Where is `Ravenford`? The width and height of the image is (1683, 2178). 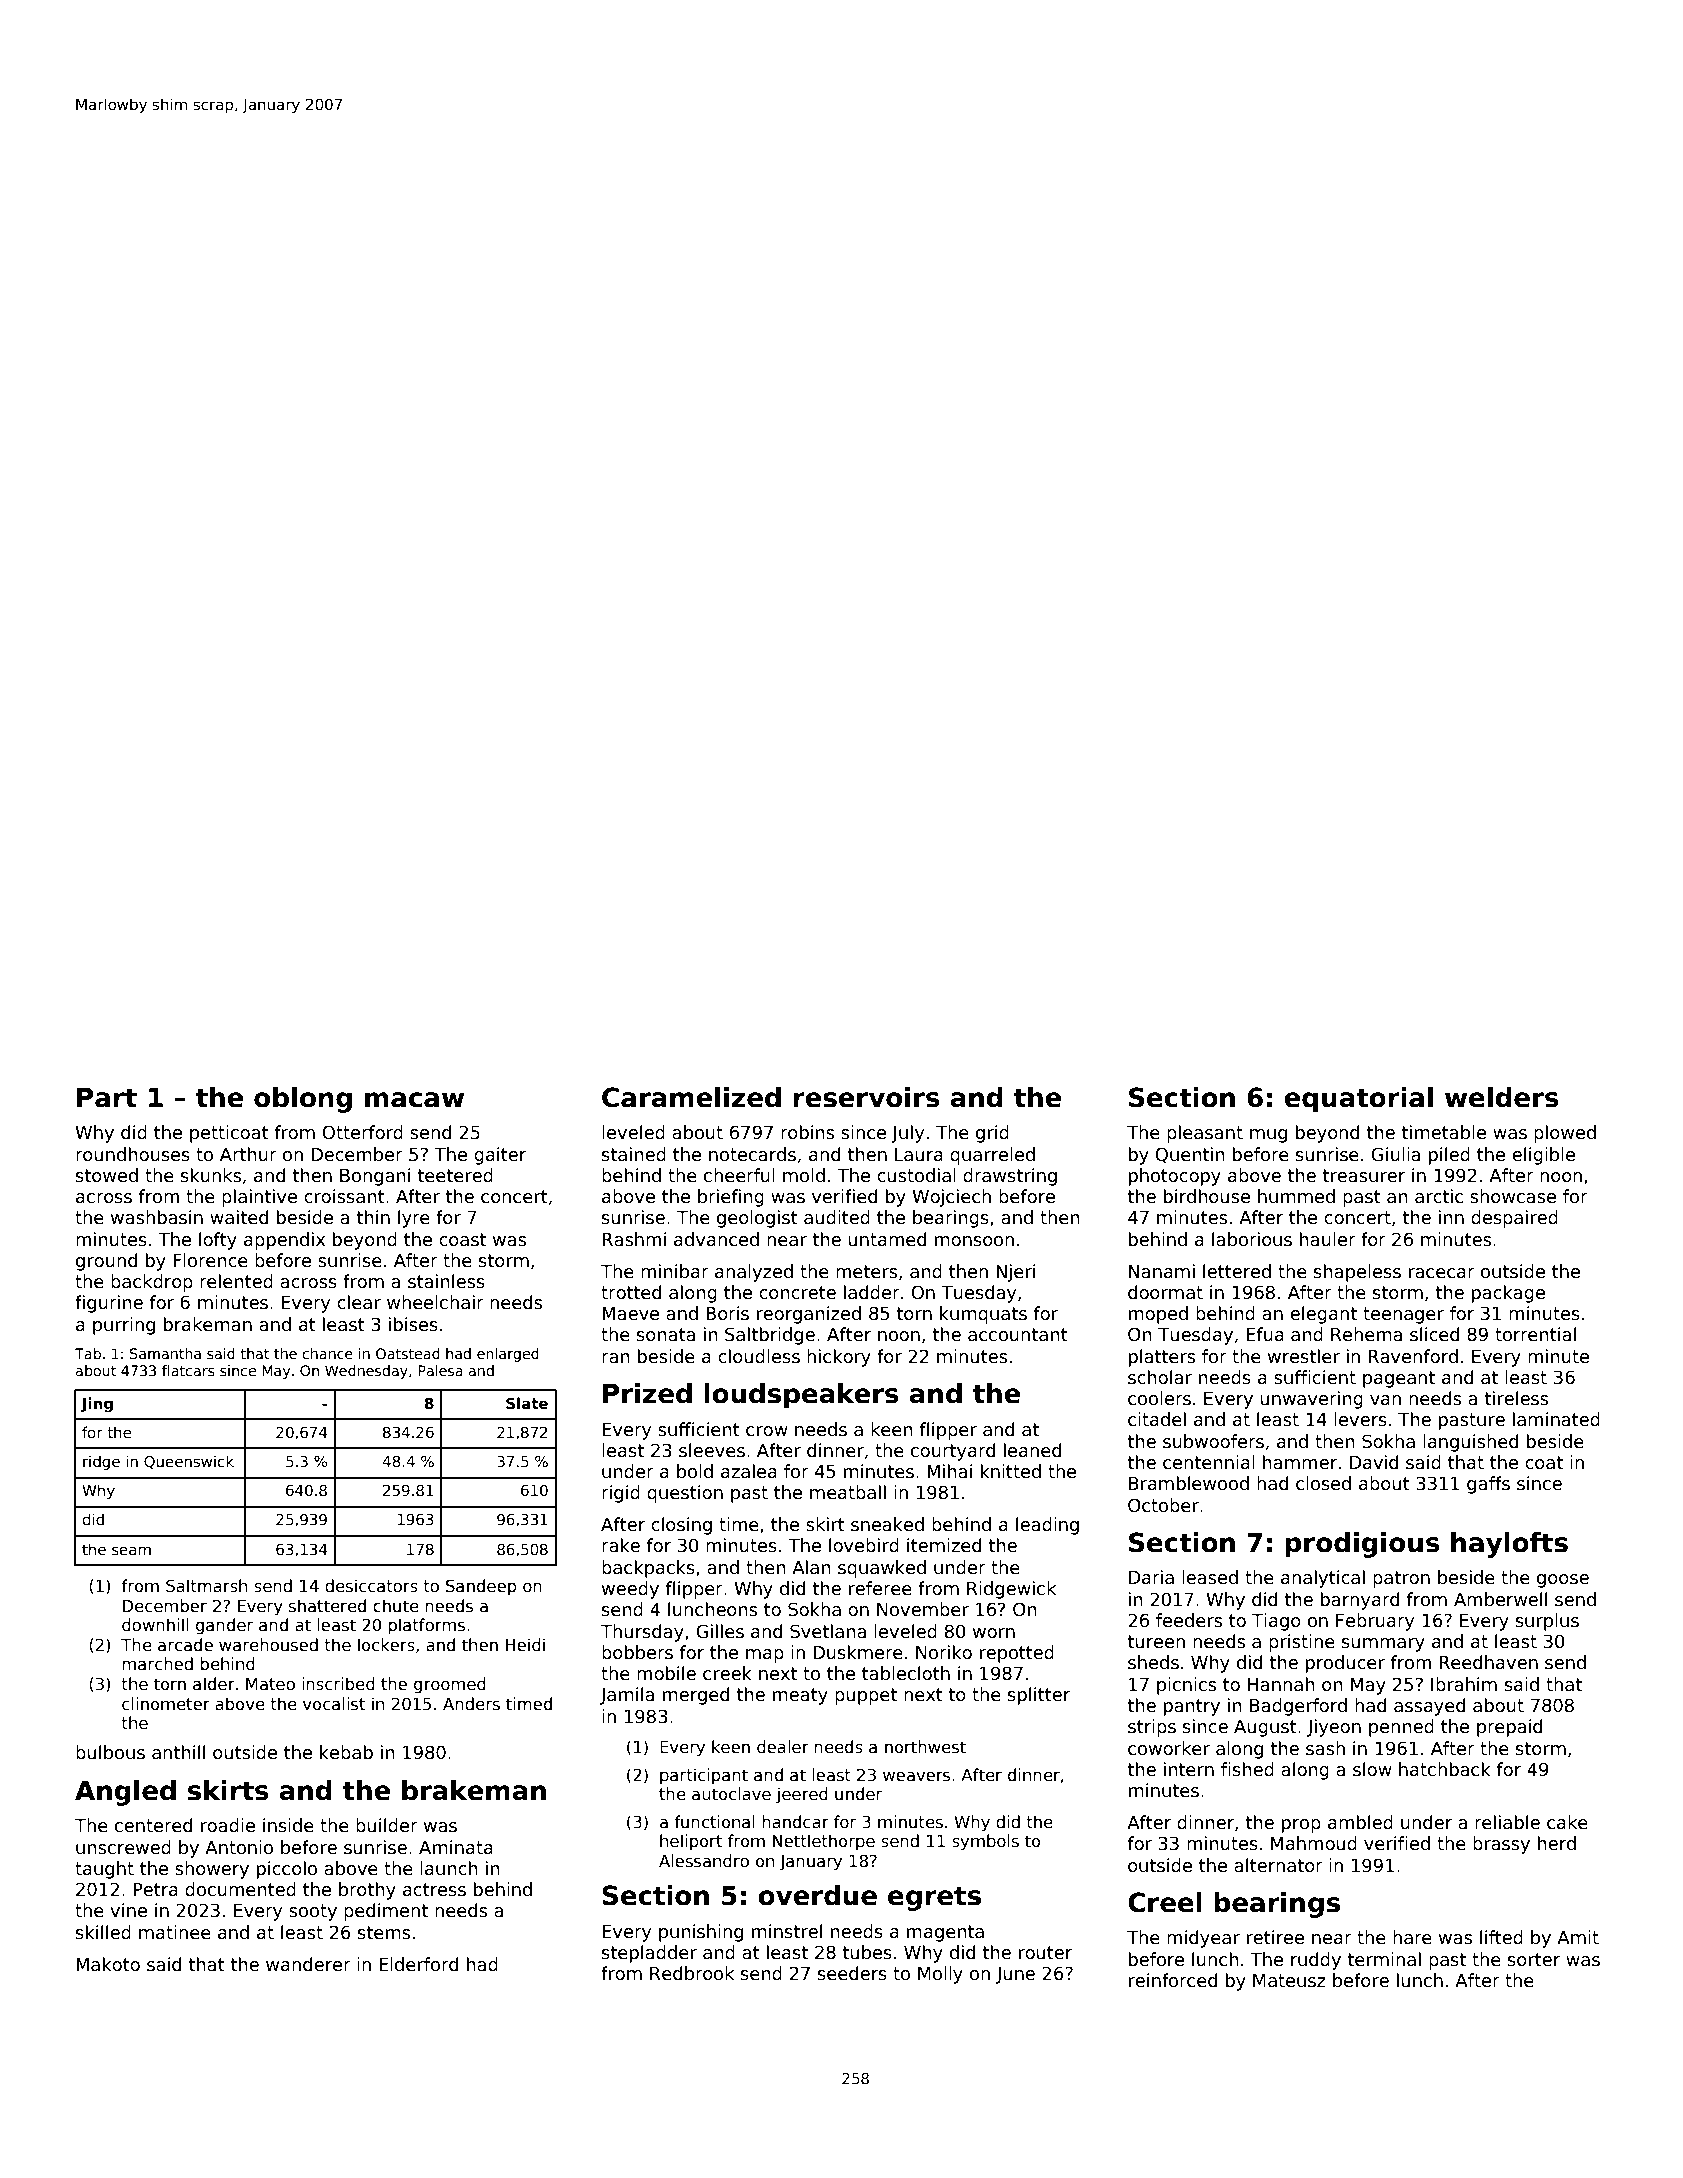
Ravenford is located at coordinates (1413, 1356).
